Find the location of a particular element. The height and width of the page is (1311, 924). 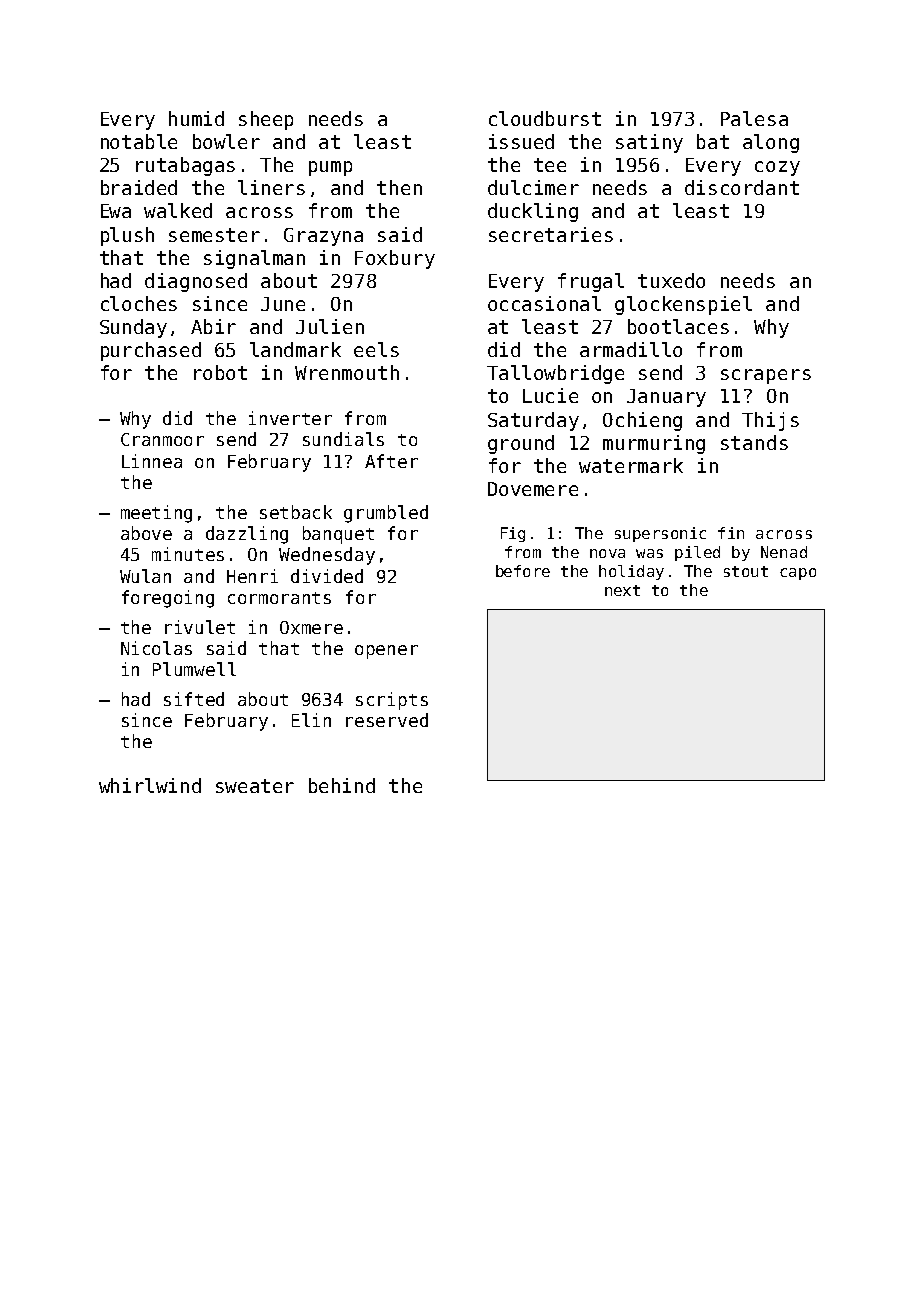

sundials is located at coordinates (343, 439).
